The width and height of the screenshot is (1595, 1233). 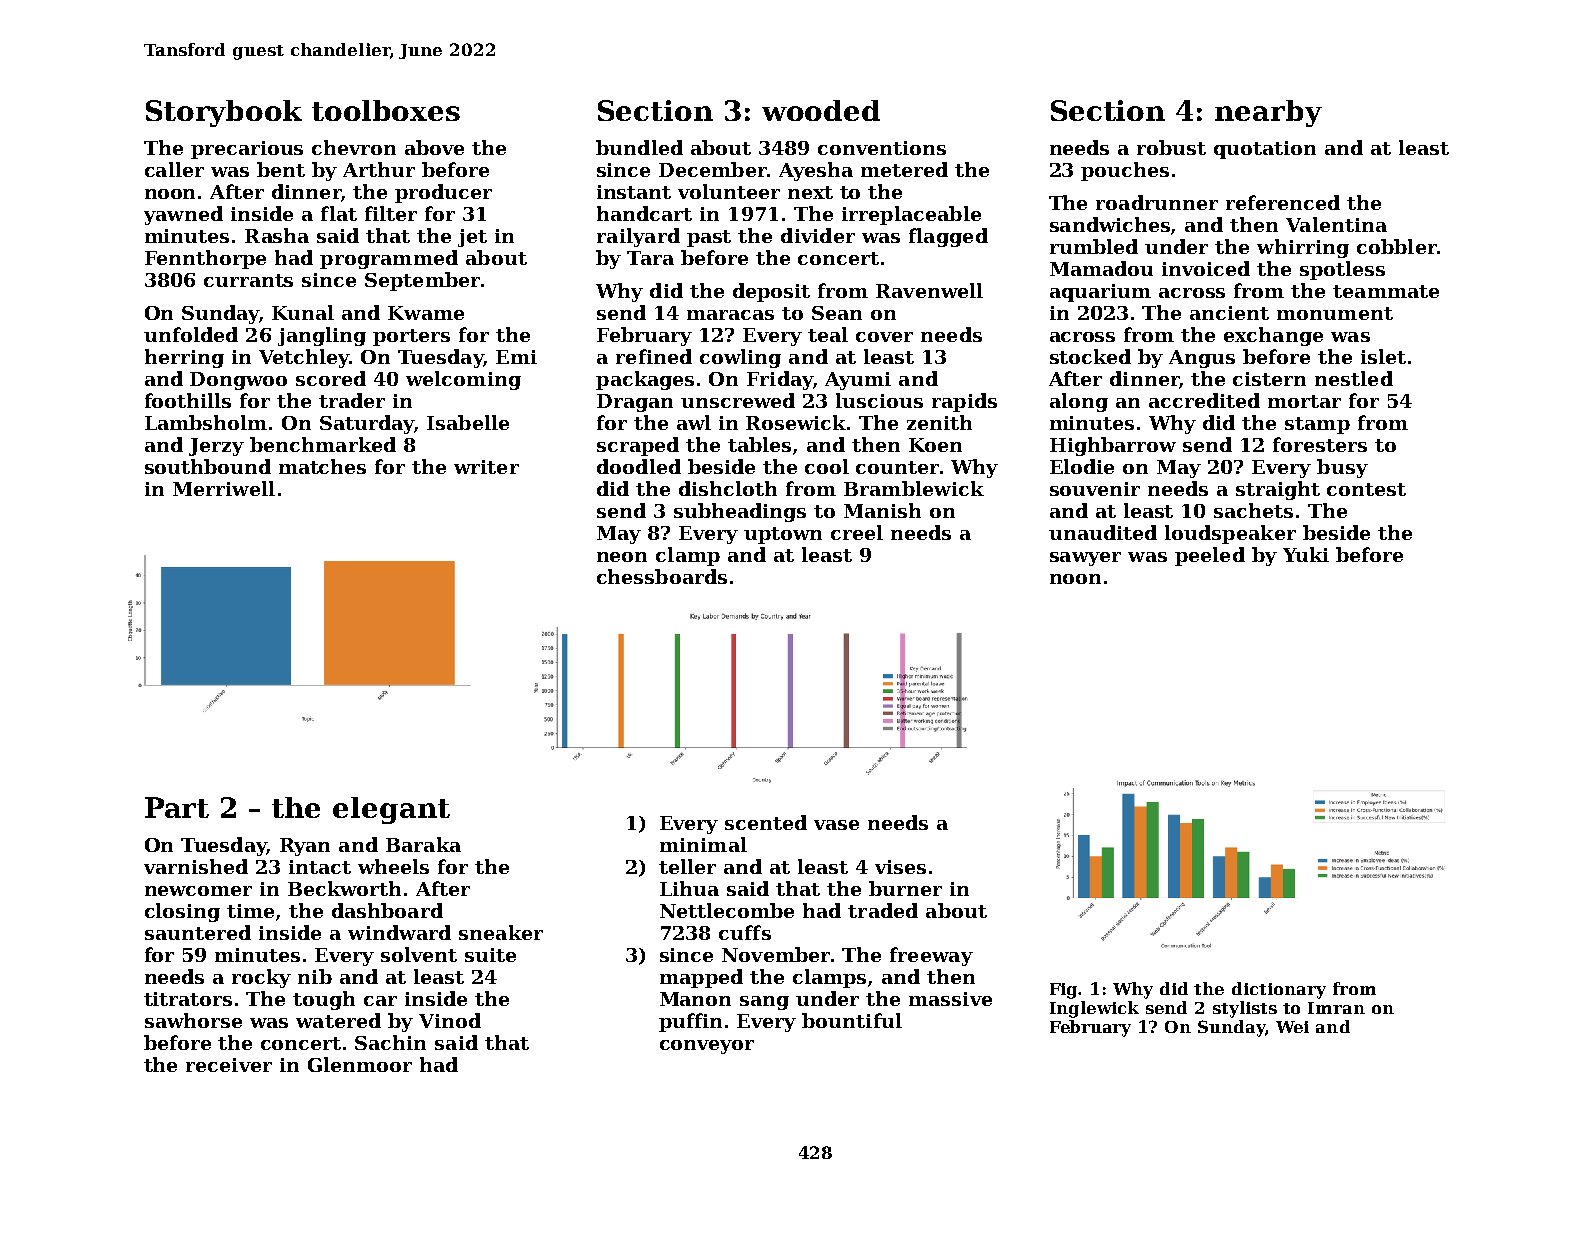 I want to click on Lambsholm, so click(x=206, y=422).
